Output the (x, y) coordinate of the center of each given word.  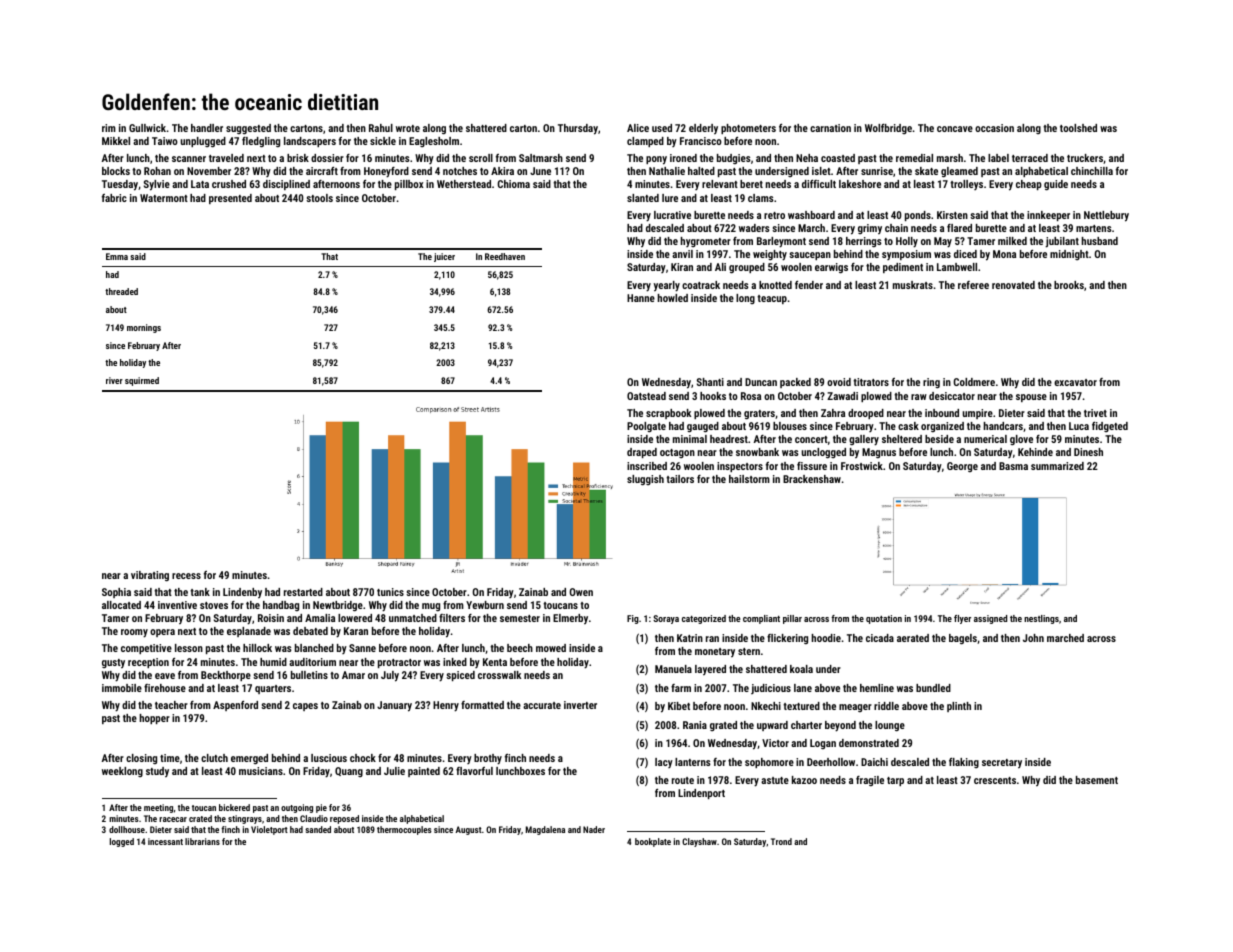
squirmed (142, 381)
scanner (189, 159)
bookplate (653, 842)
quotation (884, 619)
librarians (202, 841)
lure (670, 198)
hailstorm (749, 479)
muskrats (913, 285)
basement (1097, 780)
